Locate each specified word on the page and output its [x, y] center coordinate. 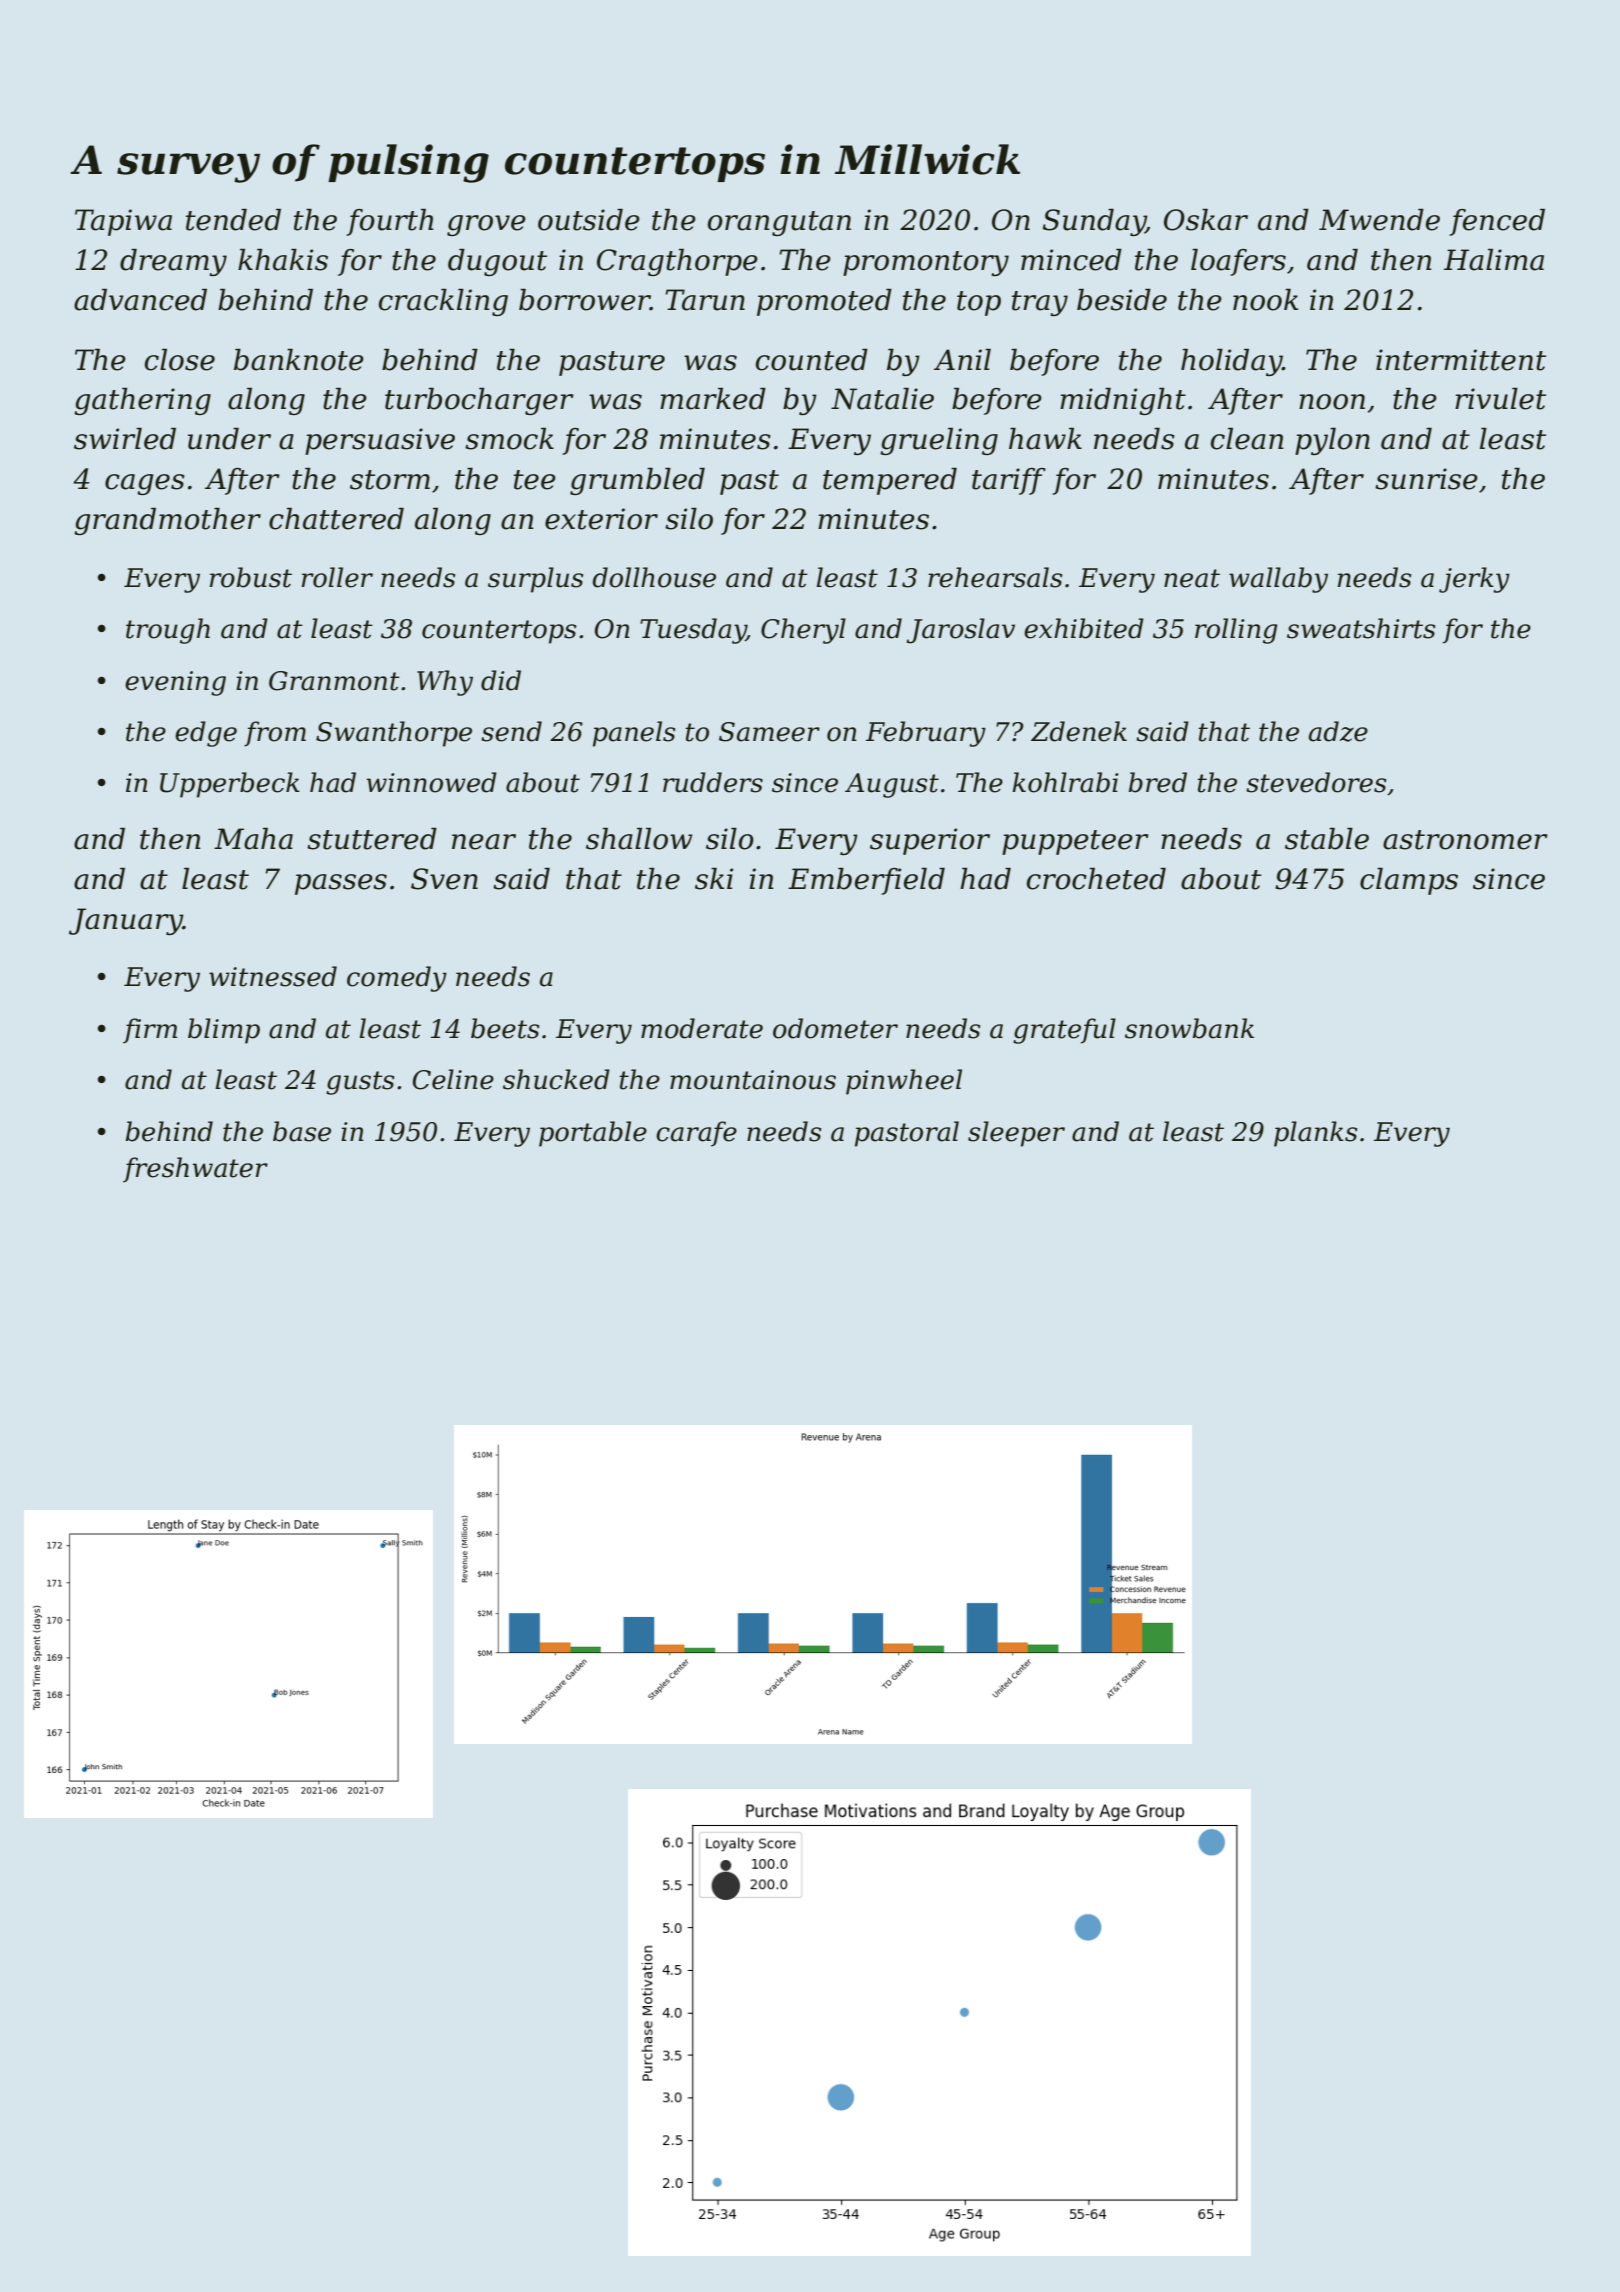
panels [634, 734]
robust [251, 577]
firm [150, 1031]
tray [1040, 303]
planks [1315, 1134]
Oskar [1206, 220]
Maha [253, 839]
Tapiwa [123, 222]
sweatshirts [1361, 628]
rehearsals [995, 577]
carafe [696, 1134]
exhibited [1084, 628]
